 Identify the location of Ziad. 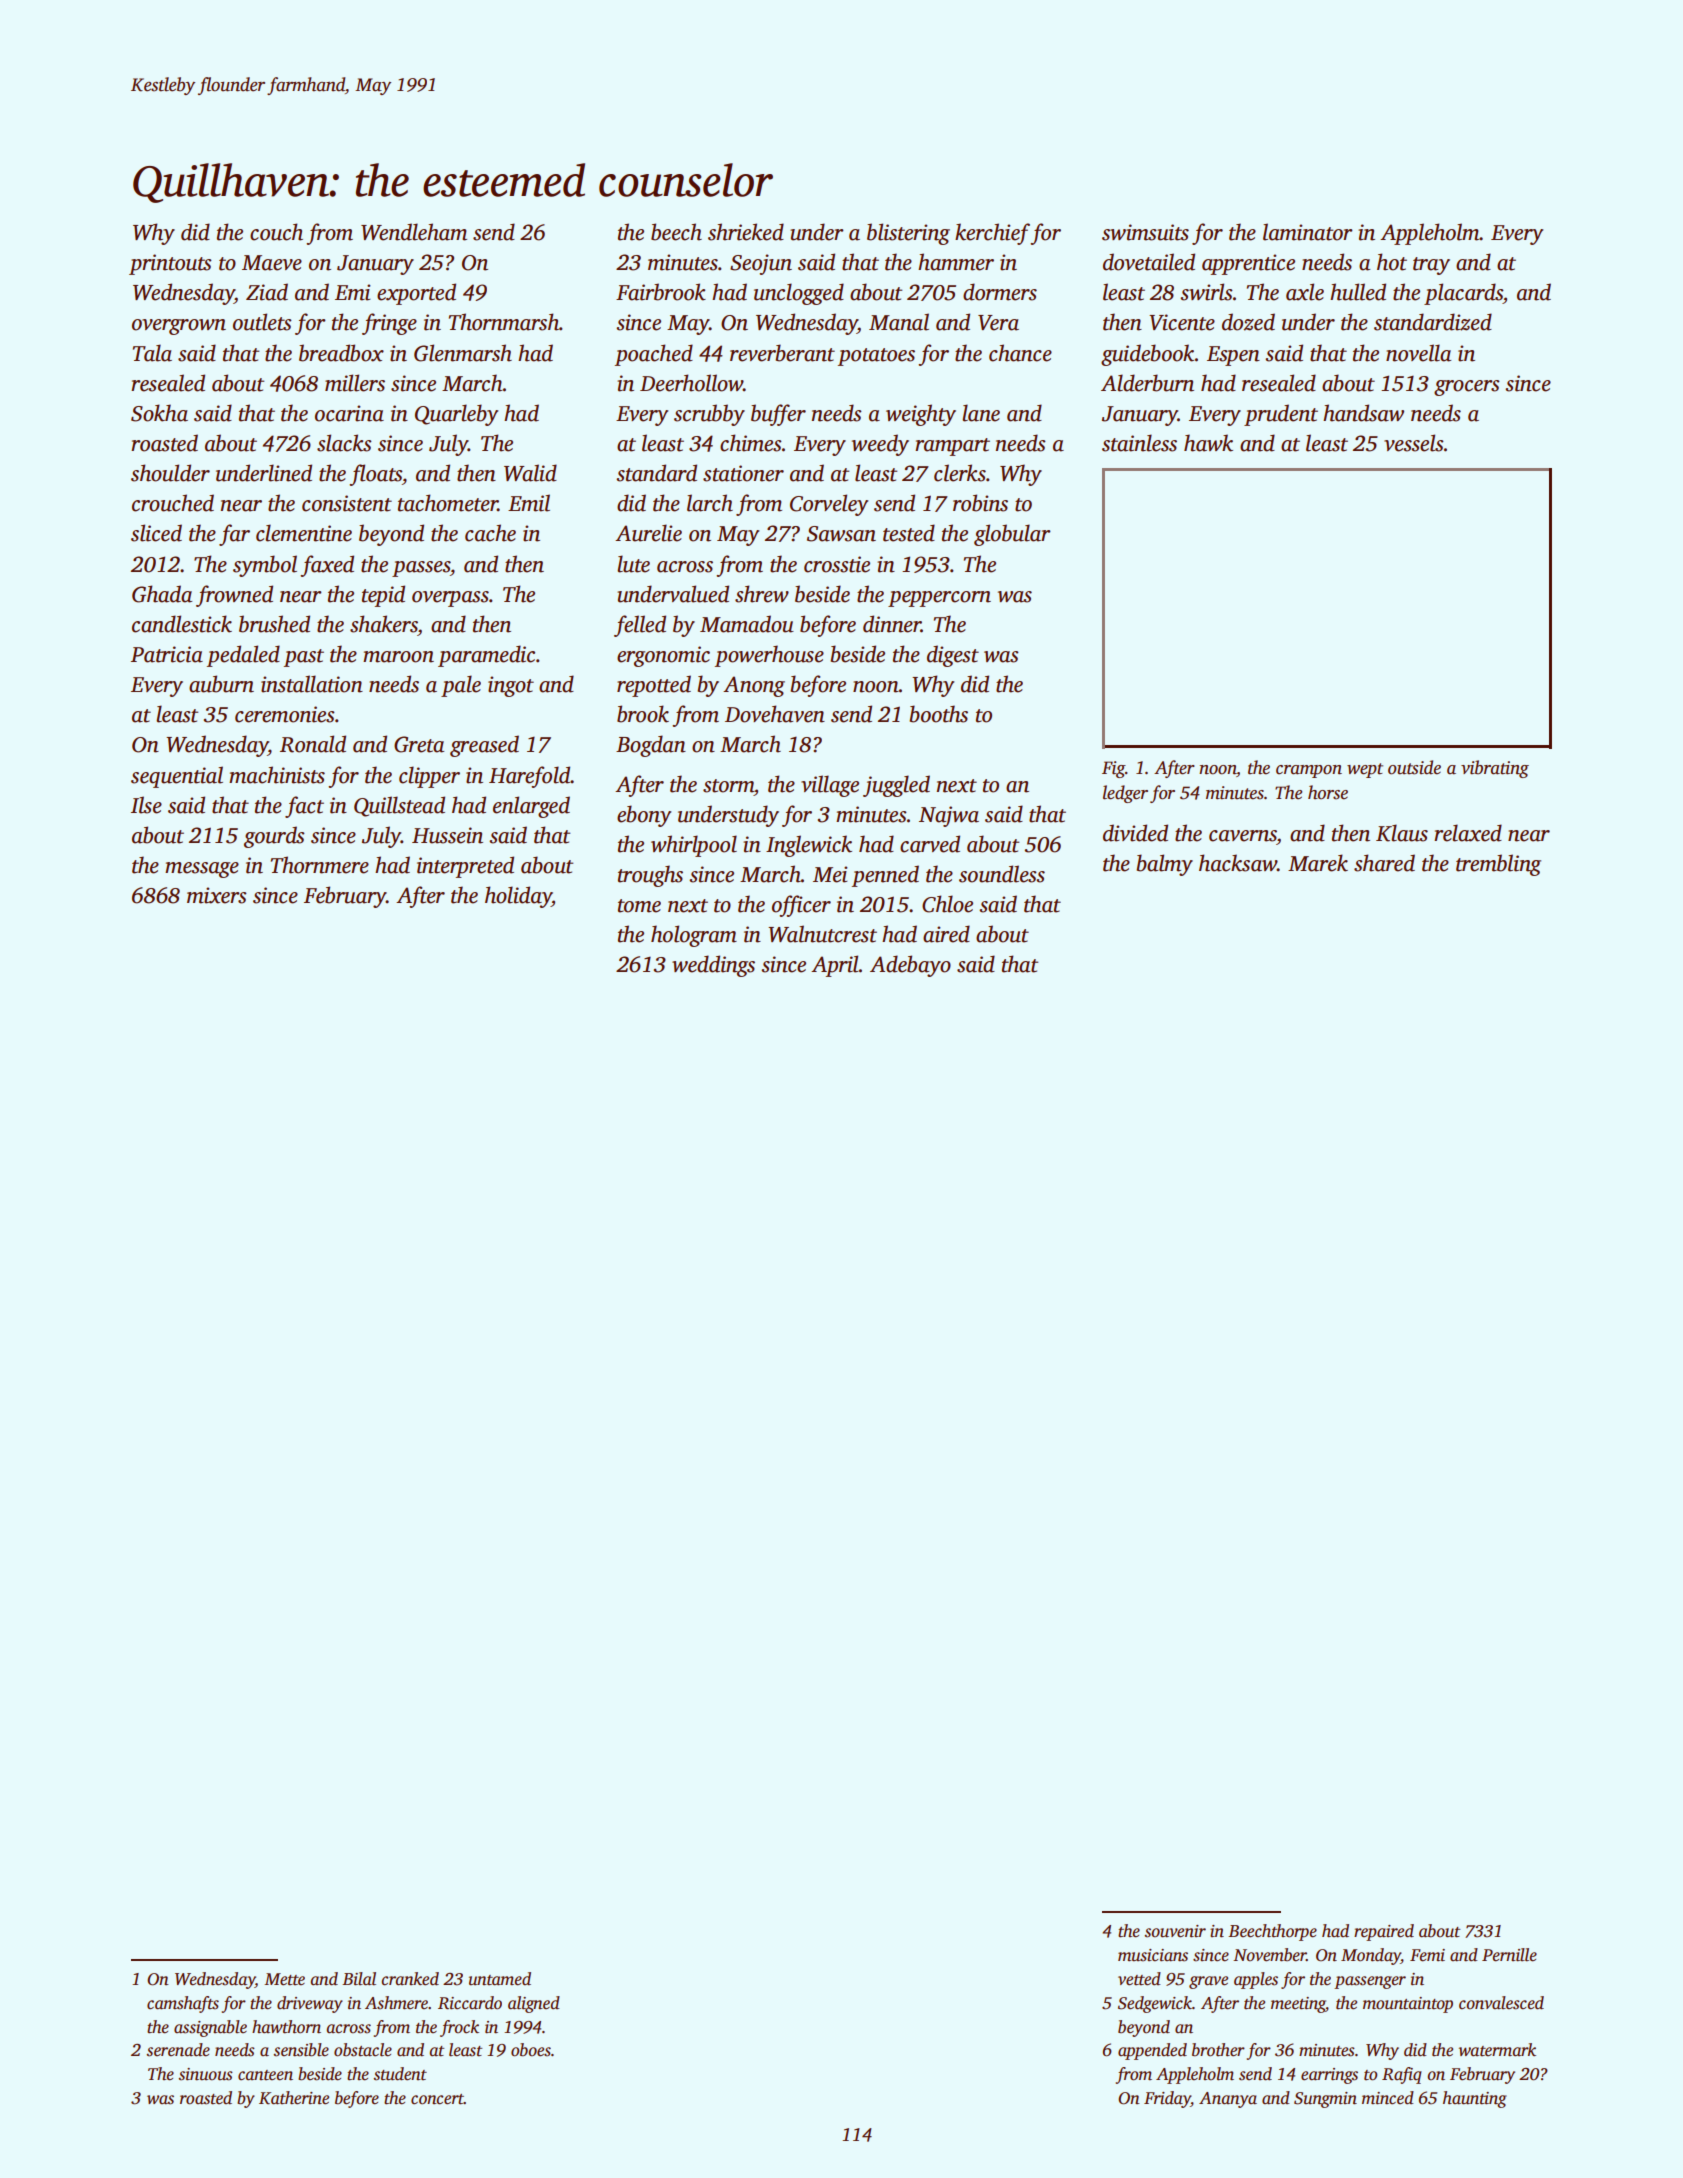
(267, 292).
